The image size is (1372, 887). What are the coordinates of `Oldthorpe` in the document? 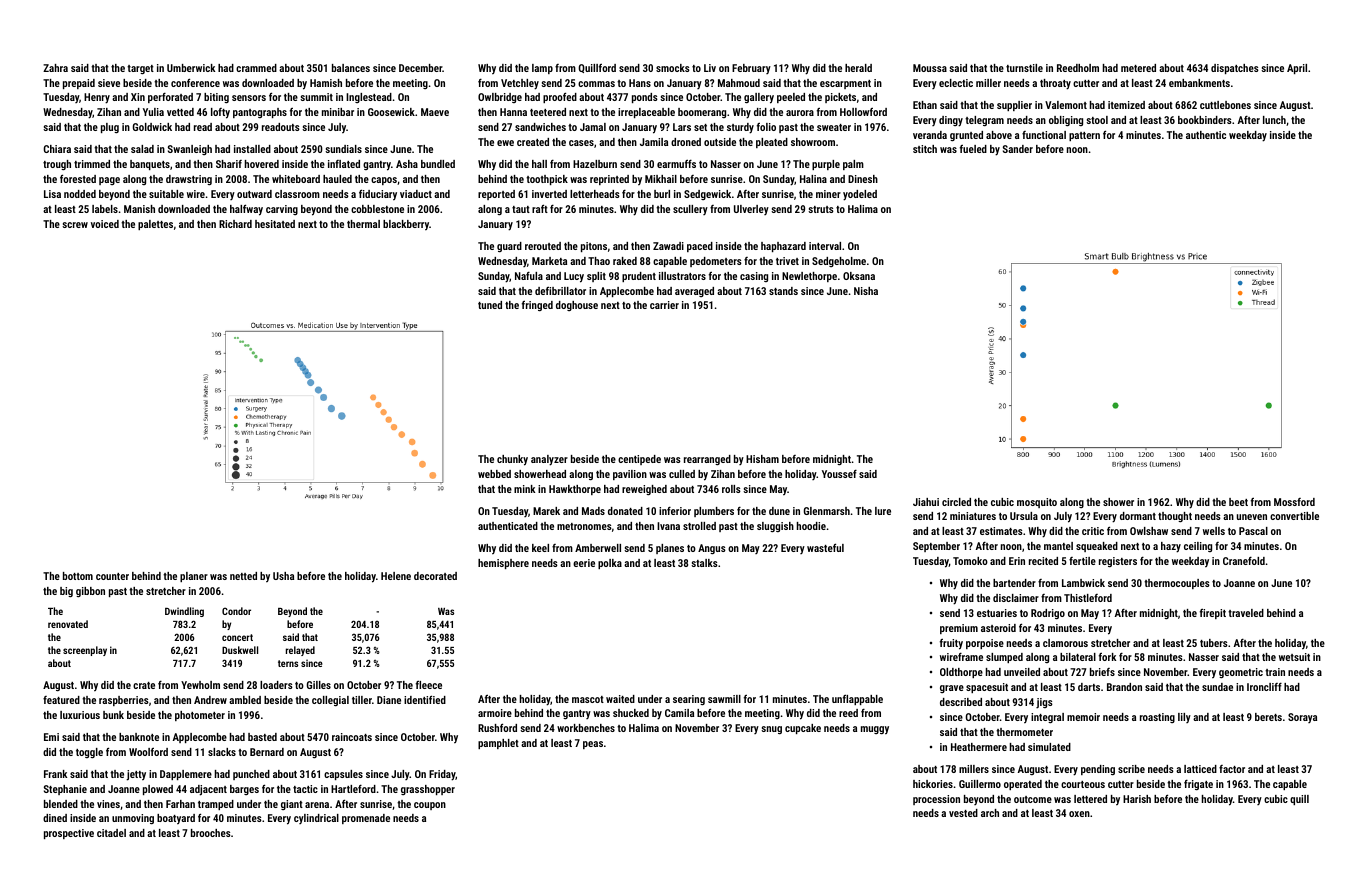 It's located at (961, 673).
